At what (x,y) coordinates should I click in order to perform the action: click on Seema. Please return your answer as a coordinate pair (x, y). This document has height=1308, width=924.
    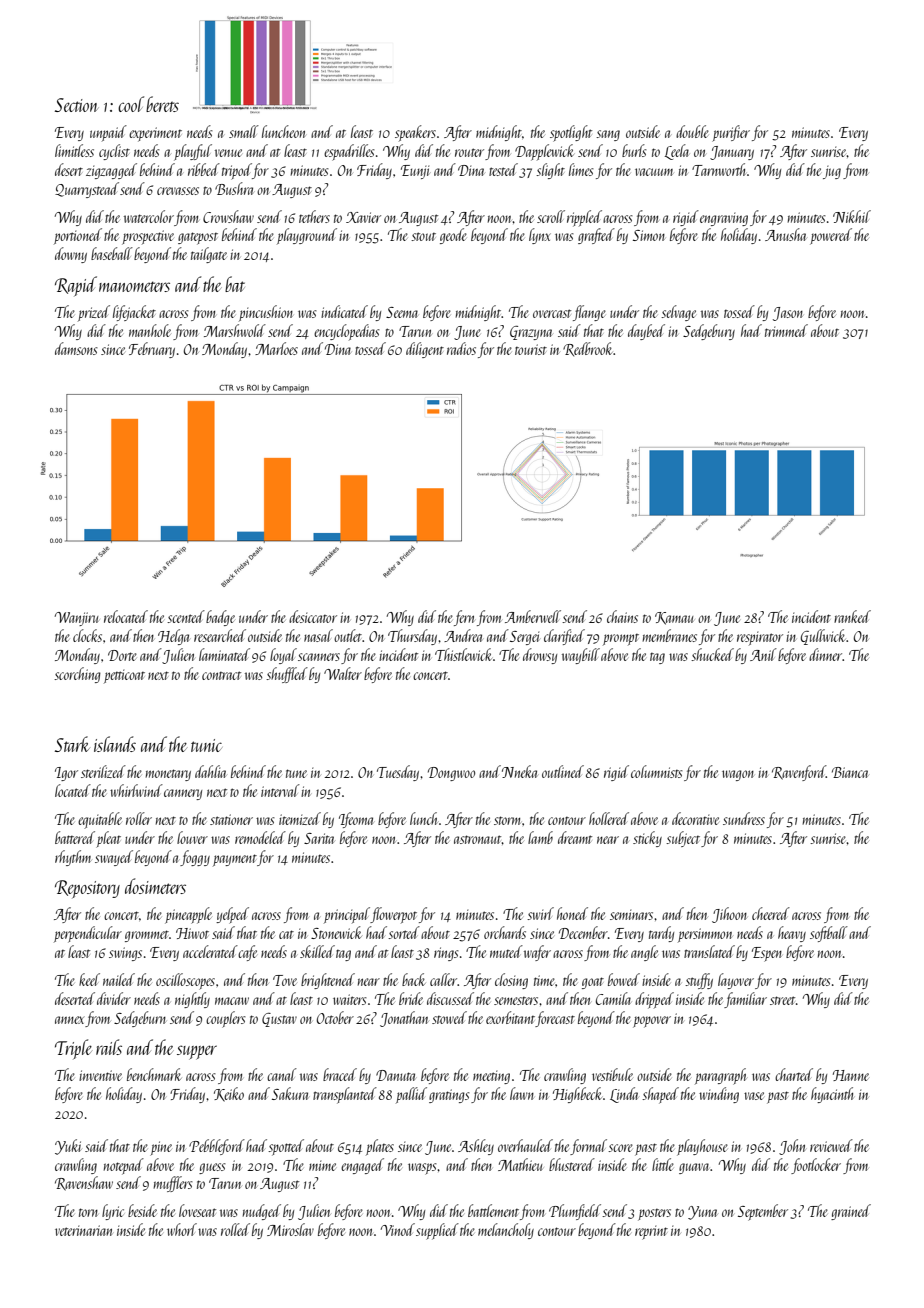
    Looking at the image, I should click on (402, 312).
